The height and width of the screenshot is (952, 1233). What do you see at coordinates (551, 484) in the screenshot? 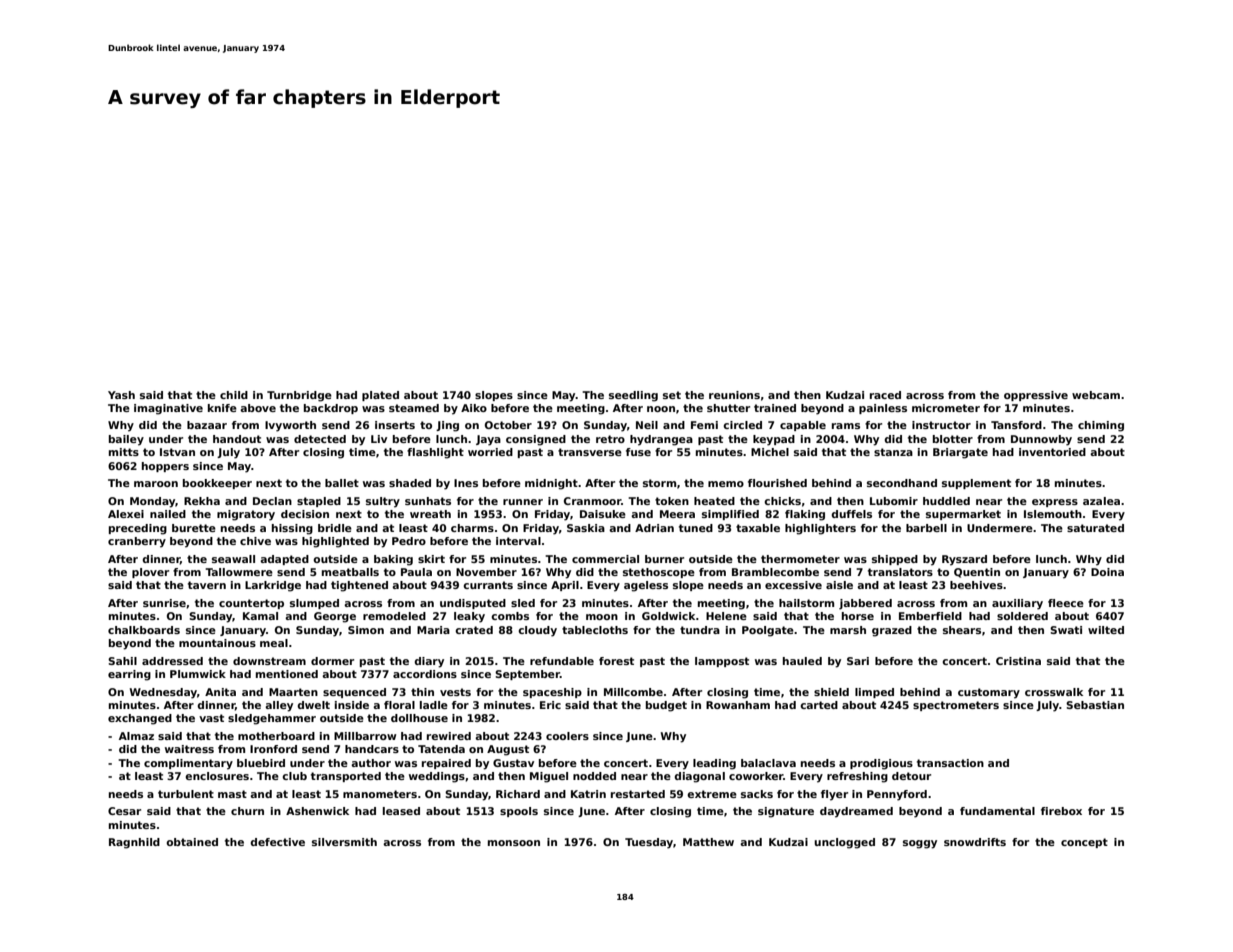
I see `midnight` at bounding box center [551, 484].
